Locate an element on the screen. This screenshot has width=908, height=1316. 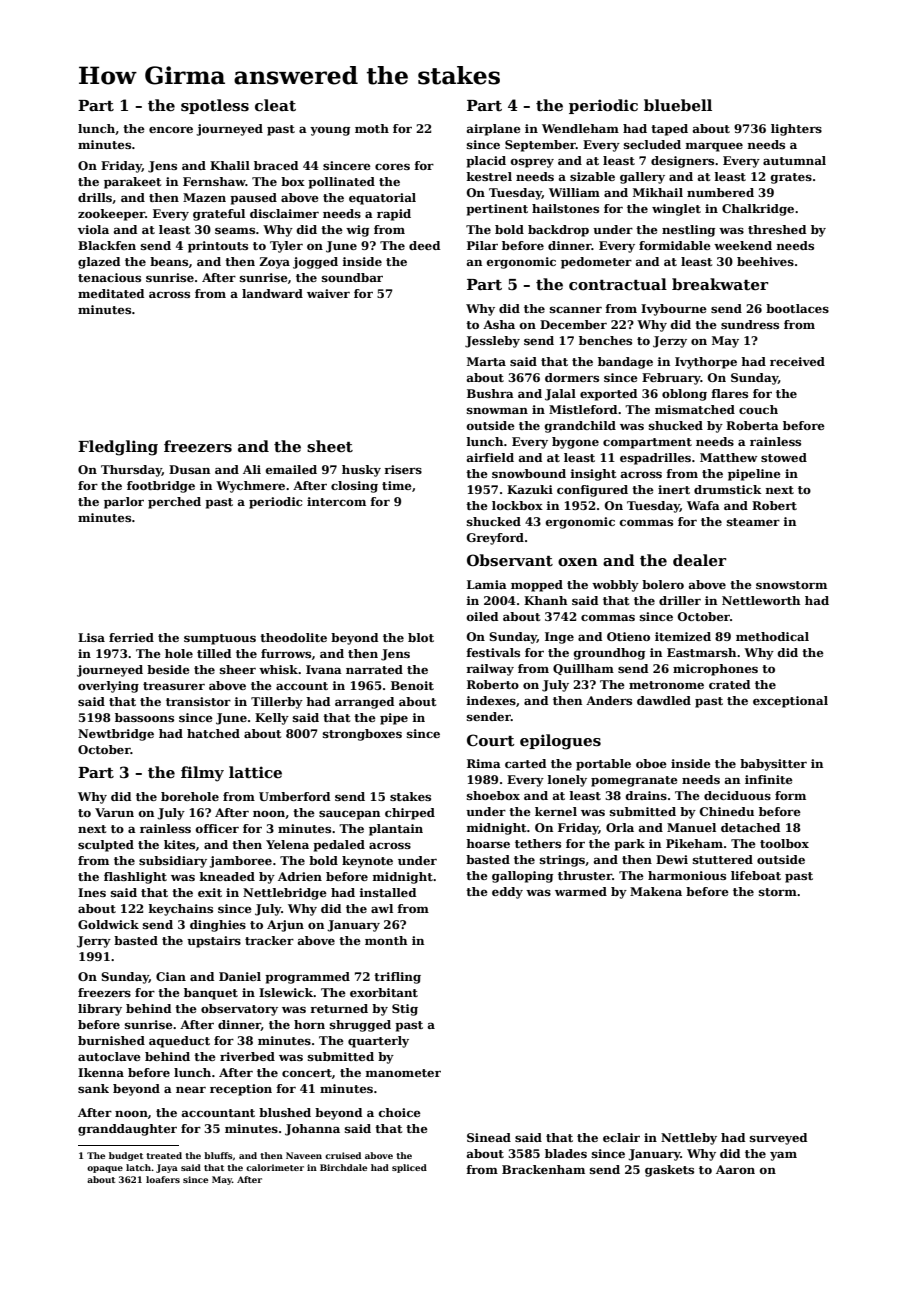
parlor is located at coordinates (124, 503).
